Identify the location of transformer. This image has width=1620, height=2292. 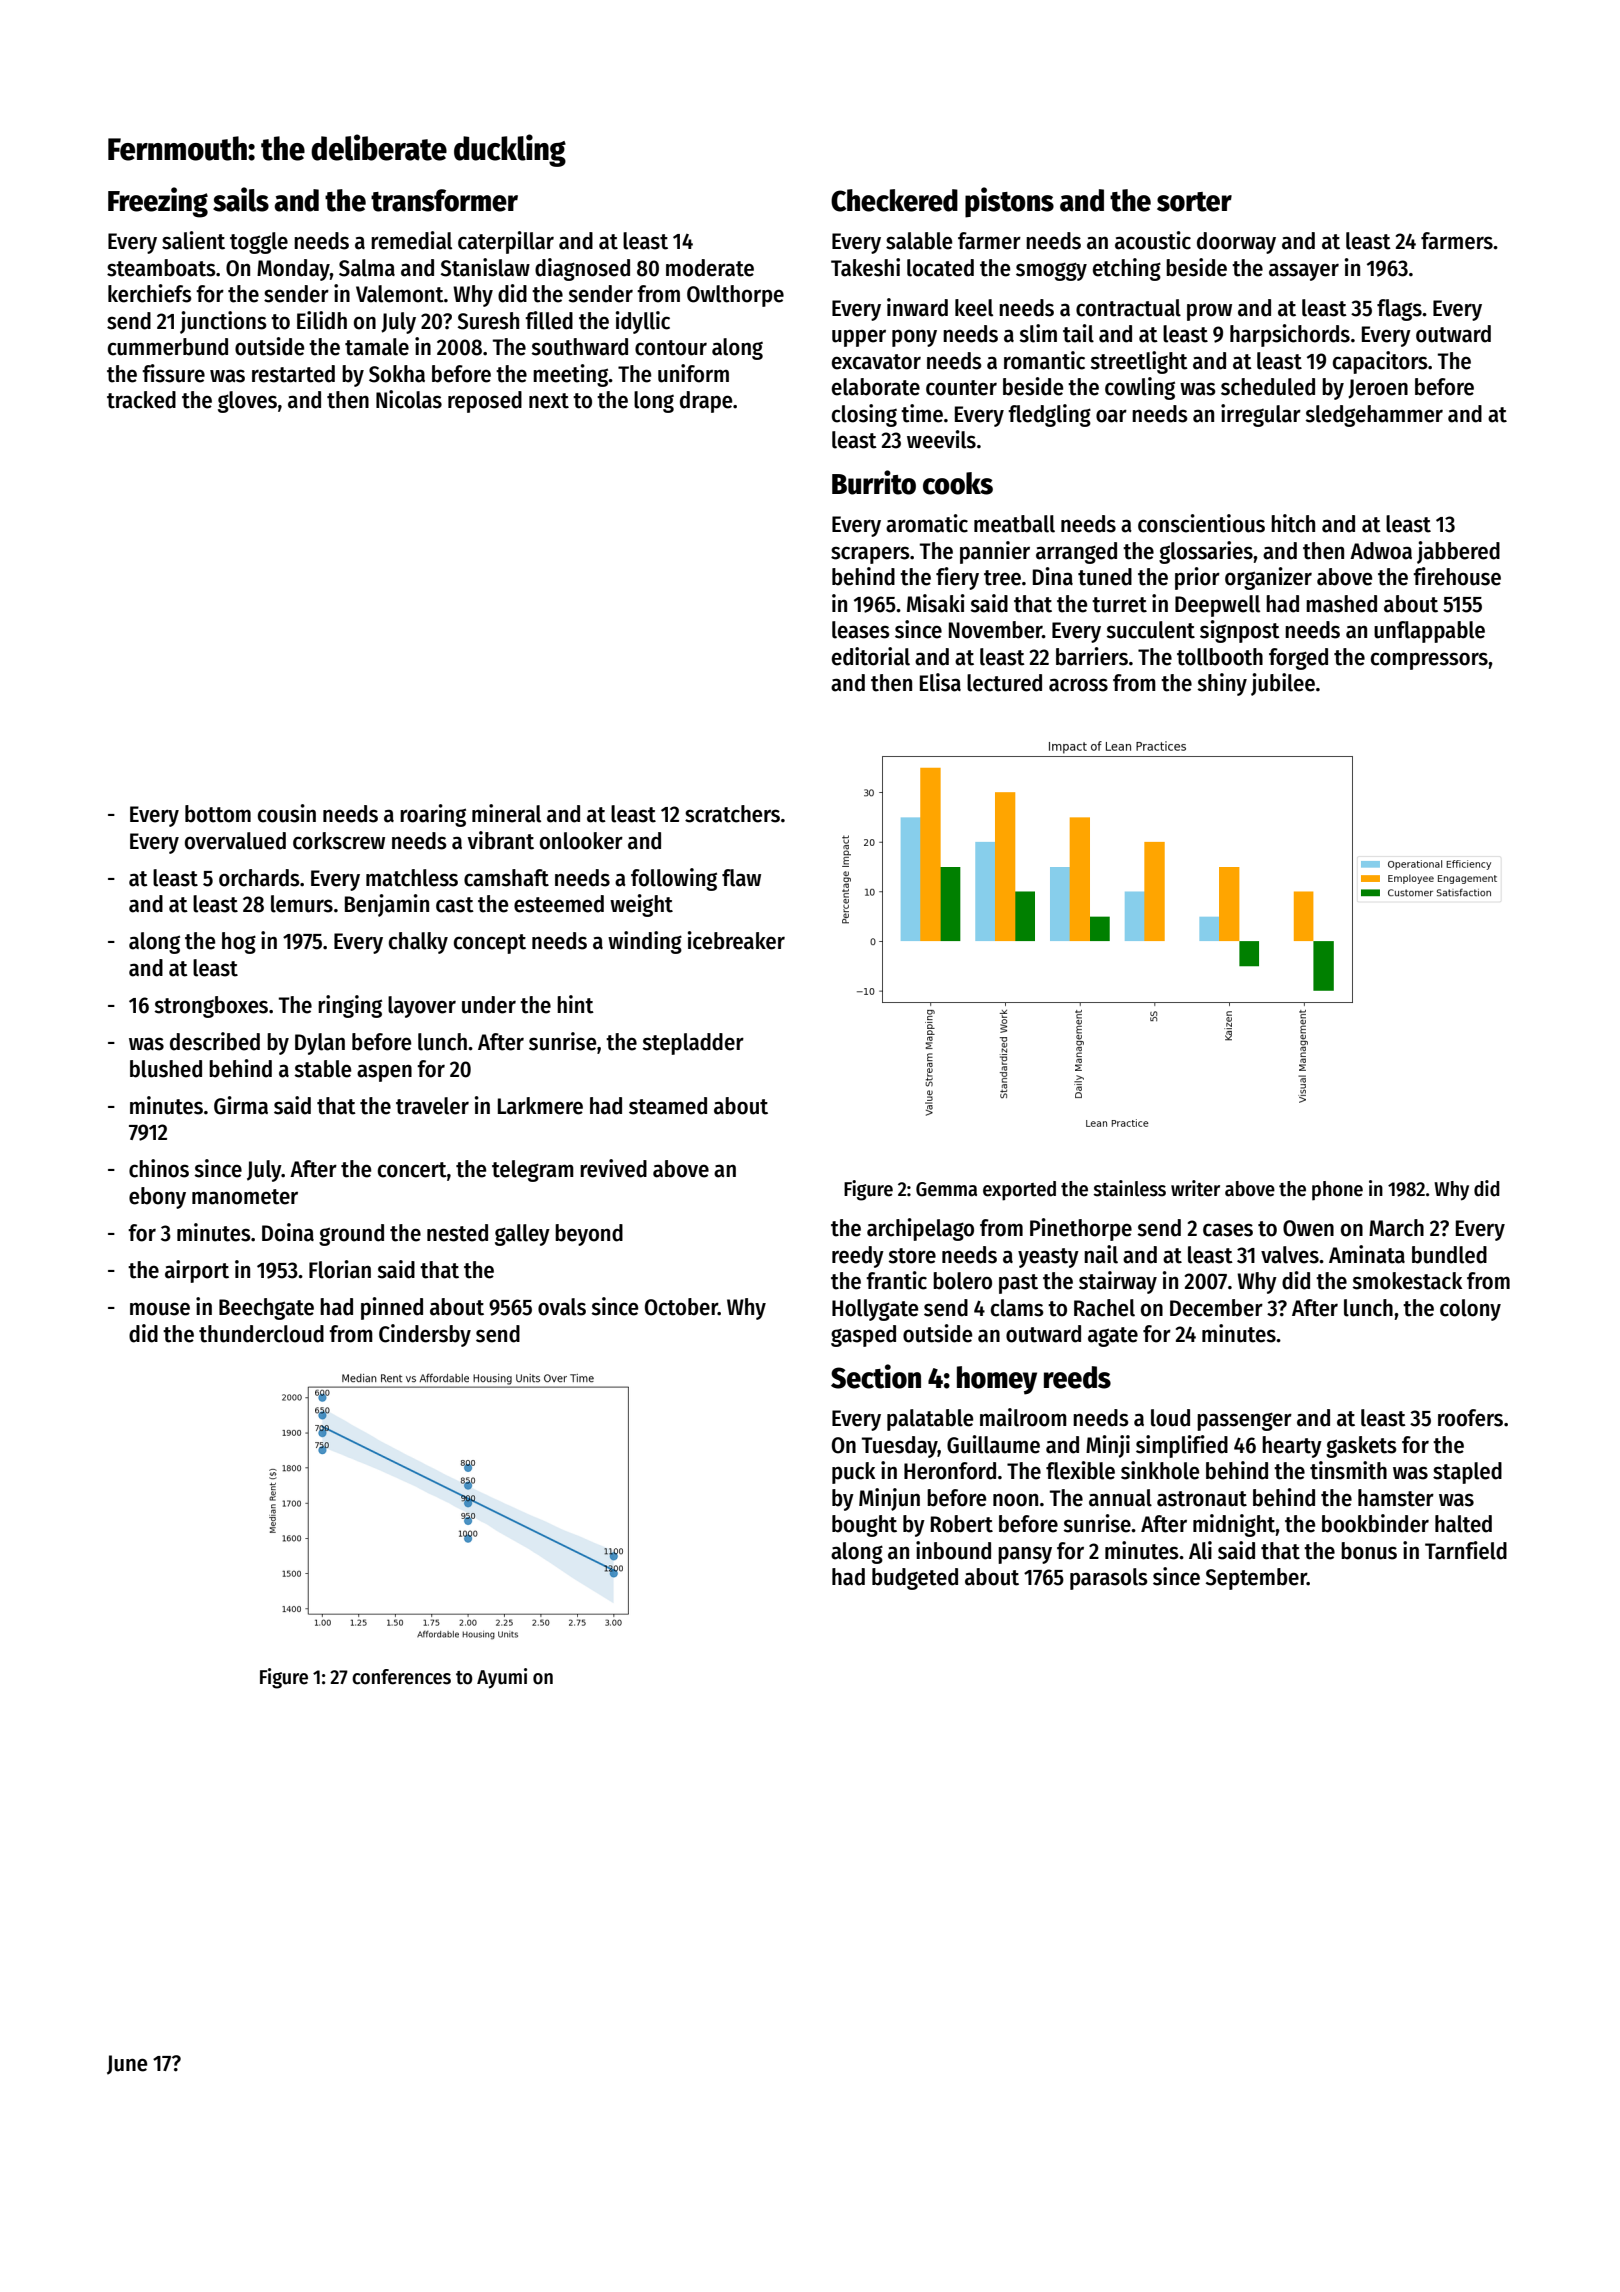
(444, 200).
